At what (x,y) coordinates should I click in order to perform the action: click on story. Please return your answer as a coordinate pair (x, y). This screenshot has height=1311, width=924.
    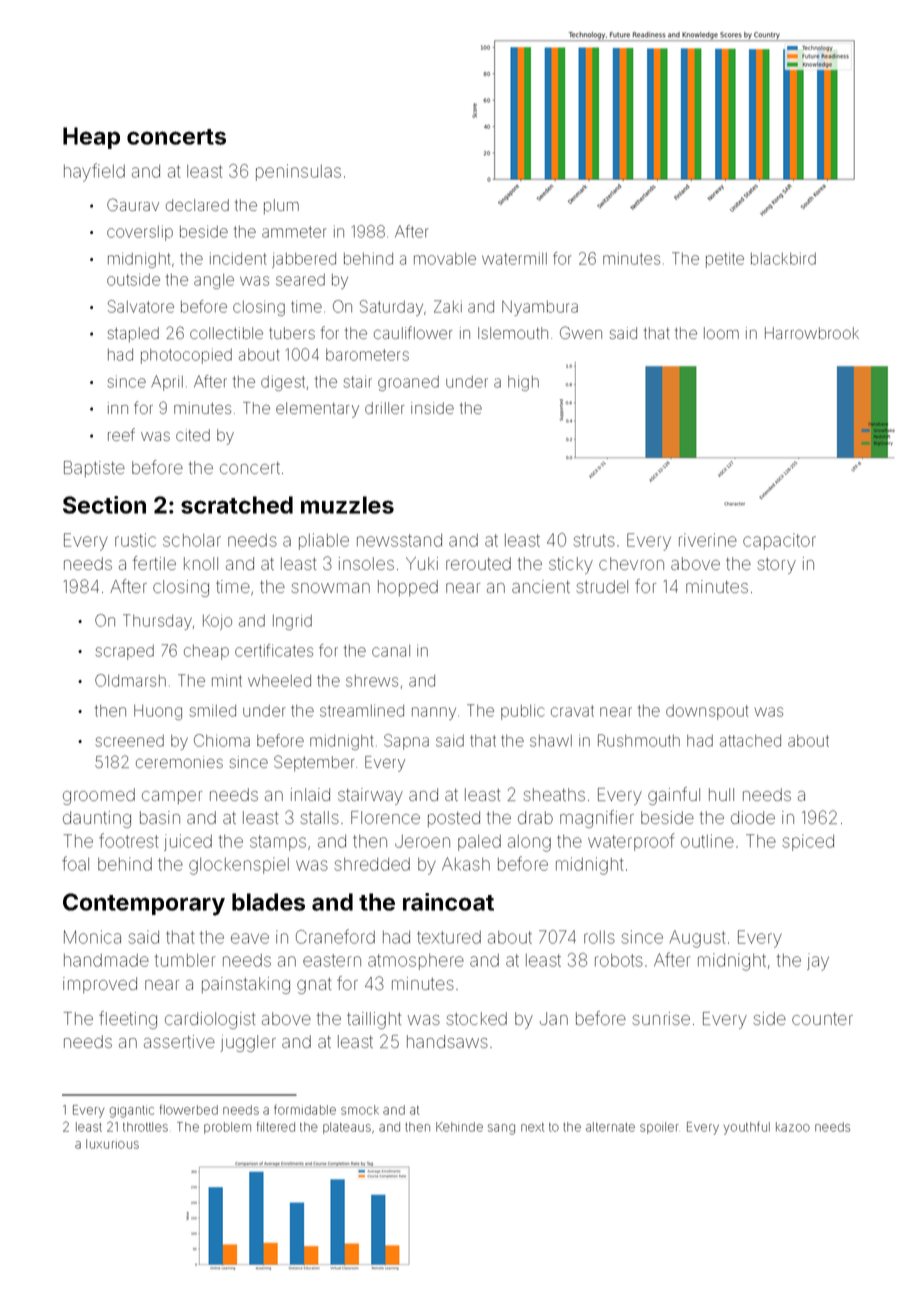
    Looking at the image, I should click on (777, 566).
